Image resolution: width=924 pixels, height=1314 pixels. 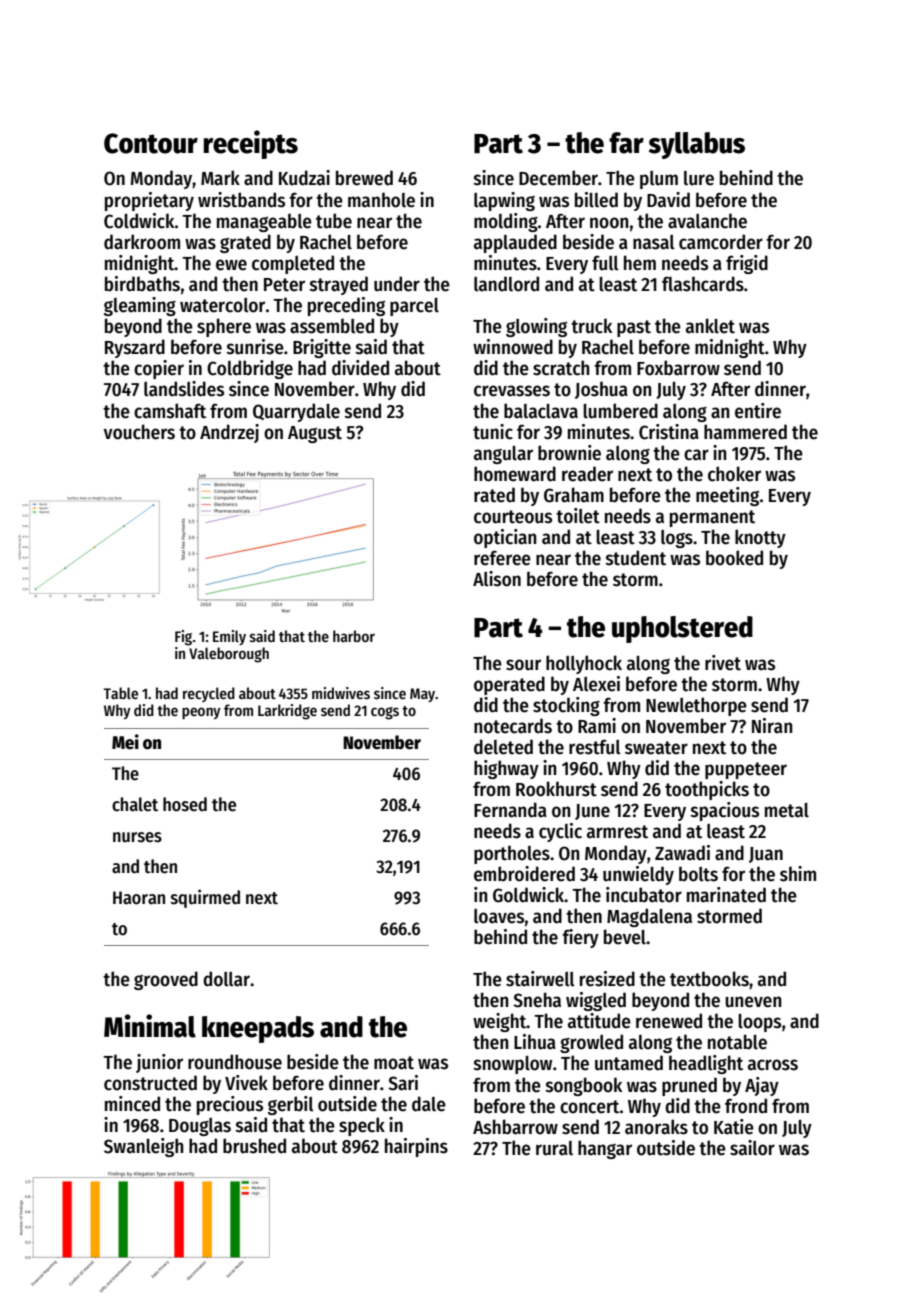 I want to click on vouchers, so click(x=139, y=432).
